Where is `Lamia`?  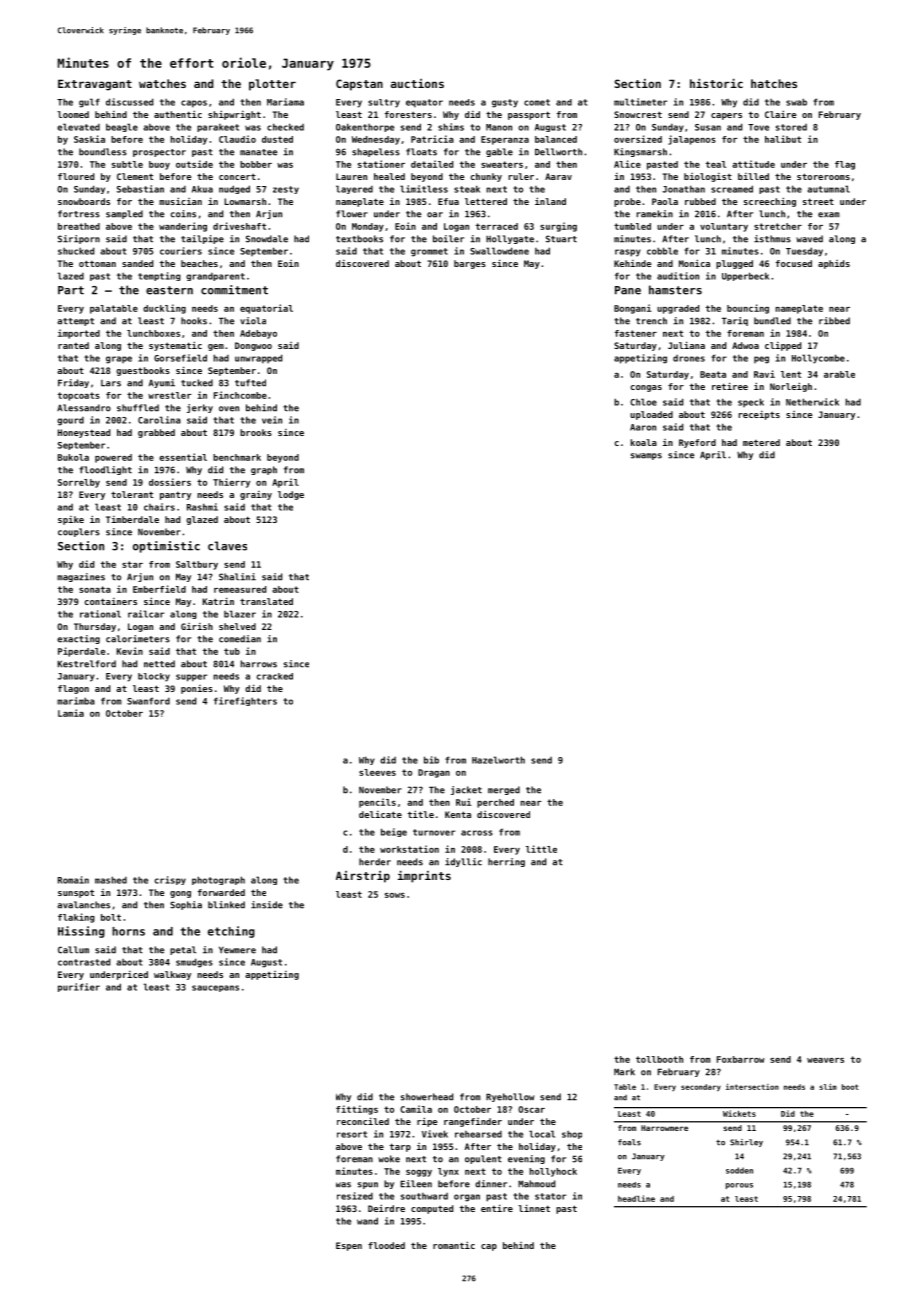
Lamia is located at coordinates (71, 713).
